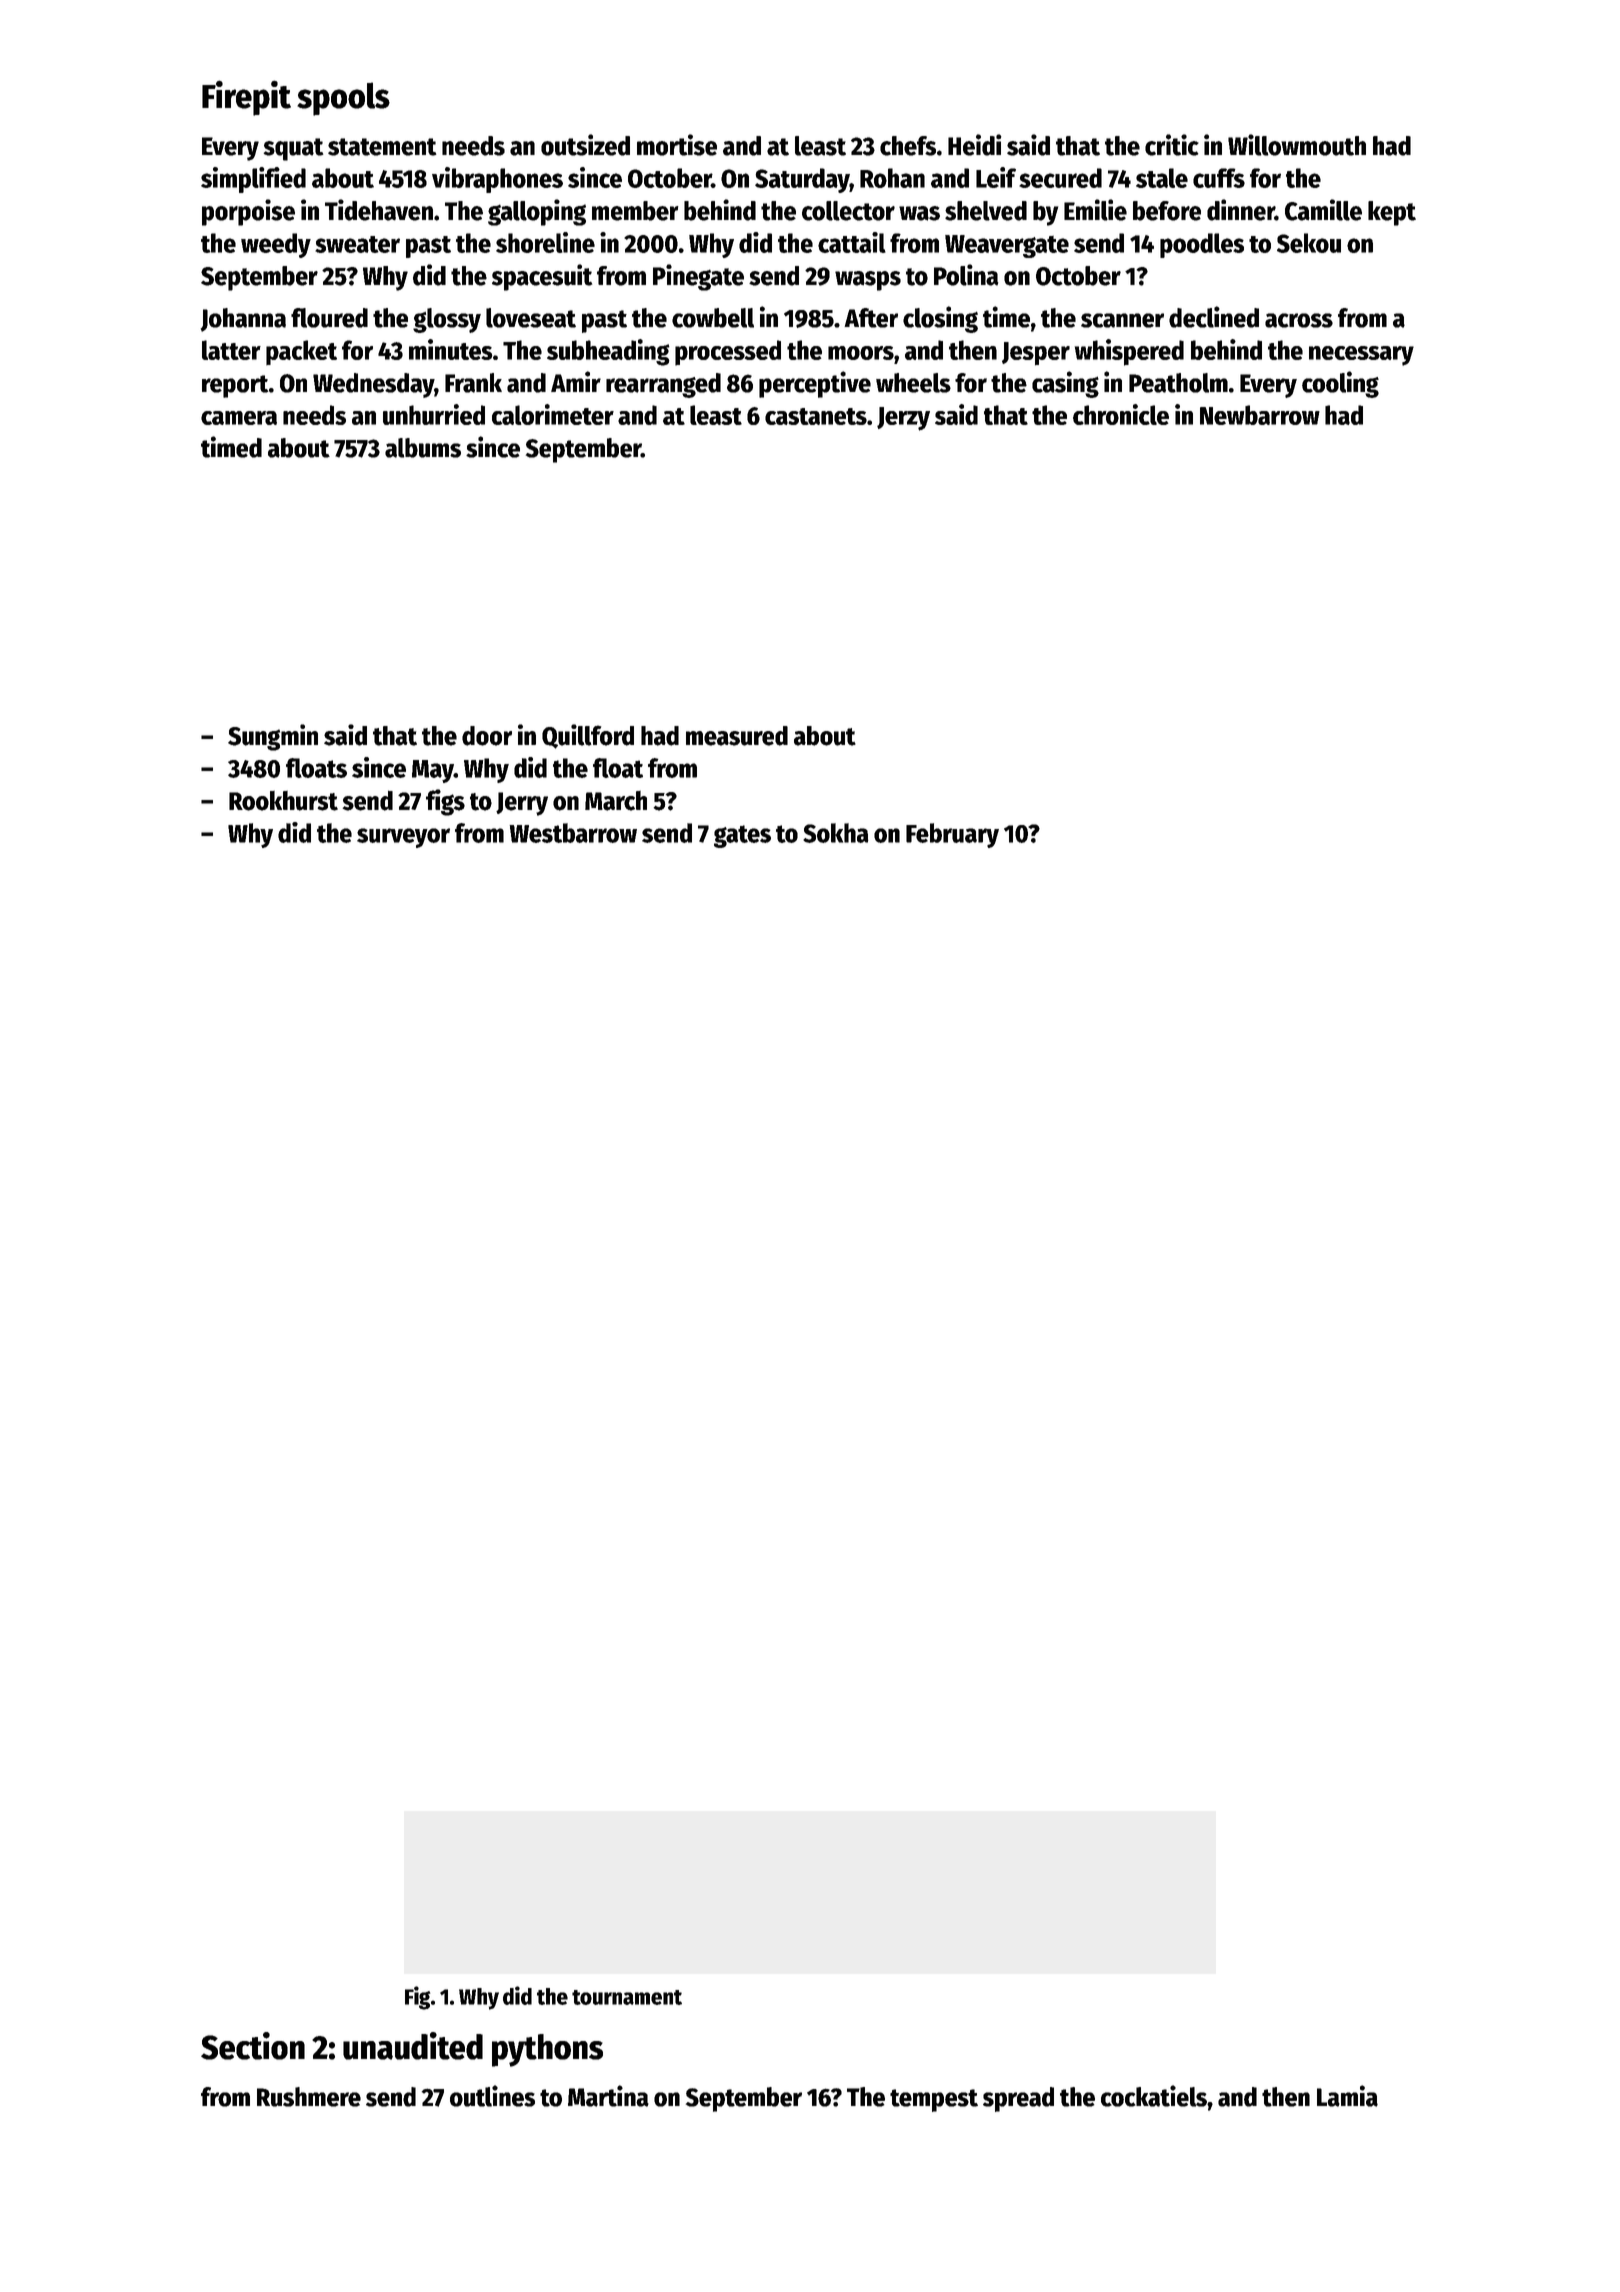 The width and height of the image is (1620, 2292). What do you see at coordinates (934, 2100) in the image?
I see `tempest` at bounding box center [934, 2100].
